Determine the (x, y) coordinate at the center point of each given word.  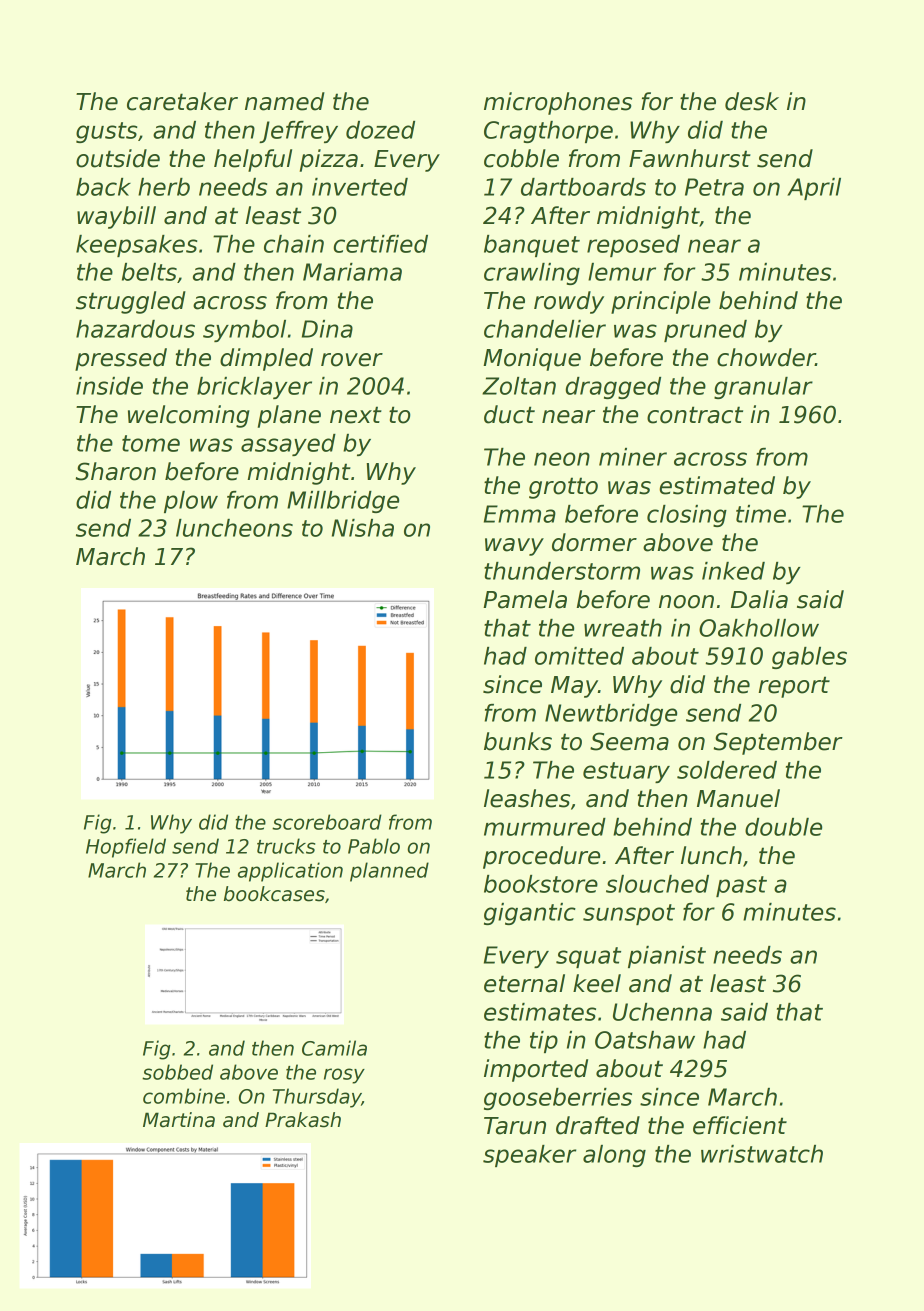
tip (544, 1042)
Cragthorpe (548, 132)
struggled (131, 302)
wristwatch (762, 1154)
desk (752, 101)
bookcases (274, 894)
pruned (705, 331)
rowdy (569, 302)
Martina (179, 1120)
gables (809, 658)
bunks (518, 741)
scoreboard (327, 822)
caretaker (182, 101)
